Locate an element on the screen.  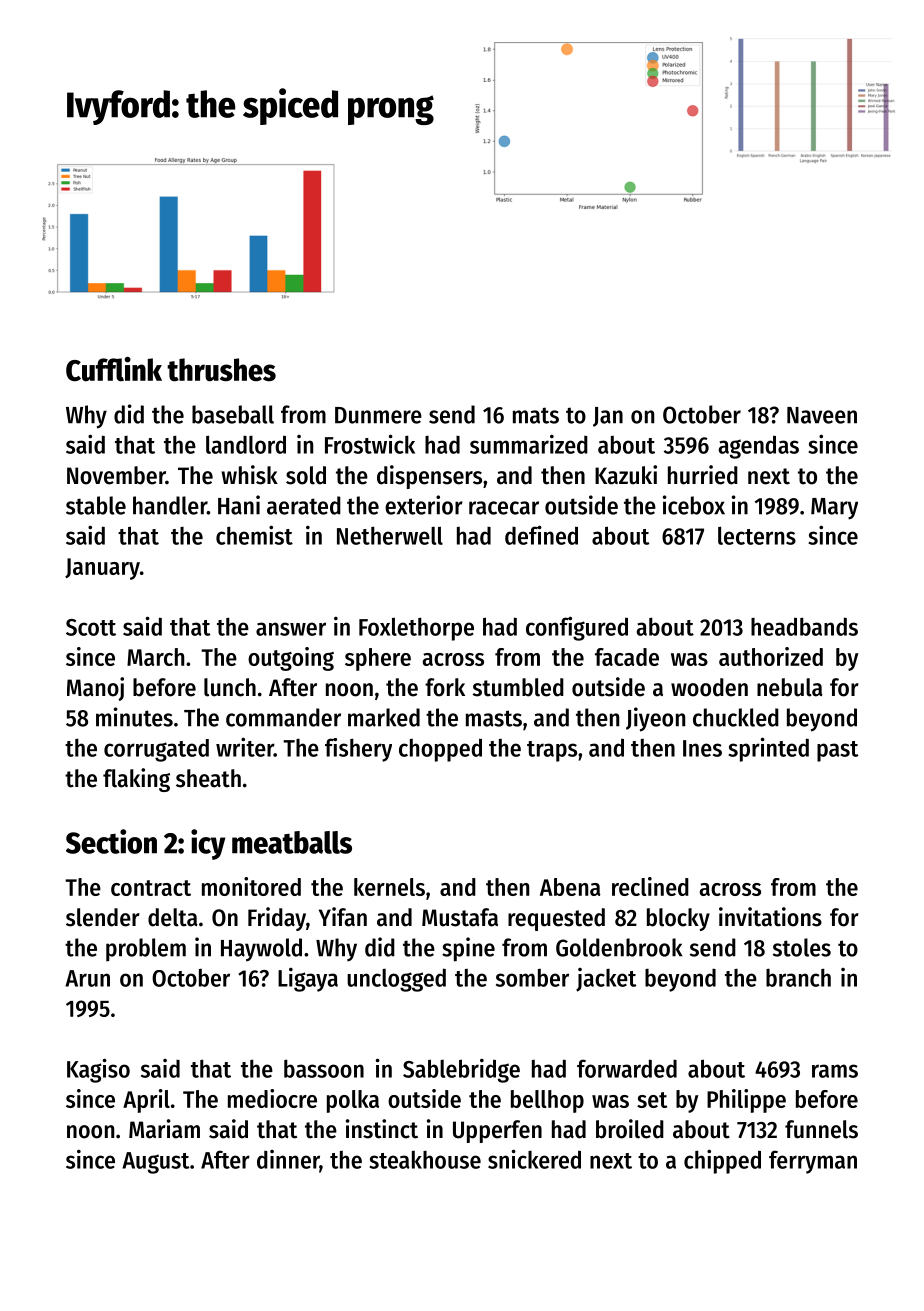
summarized is located at coordinates (529, 444).
